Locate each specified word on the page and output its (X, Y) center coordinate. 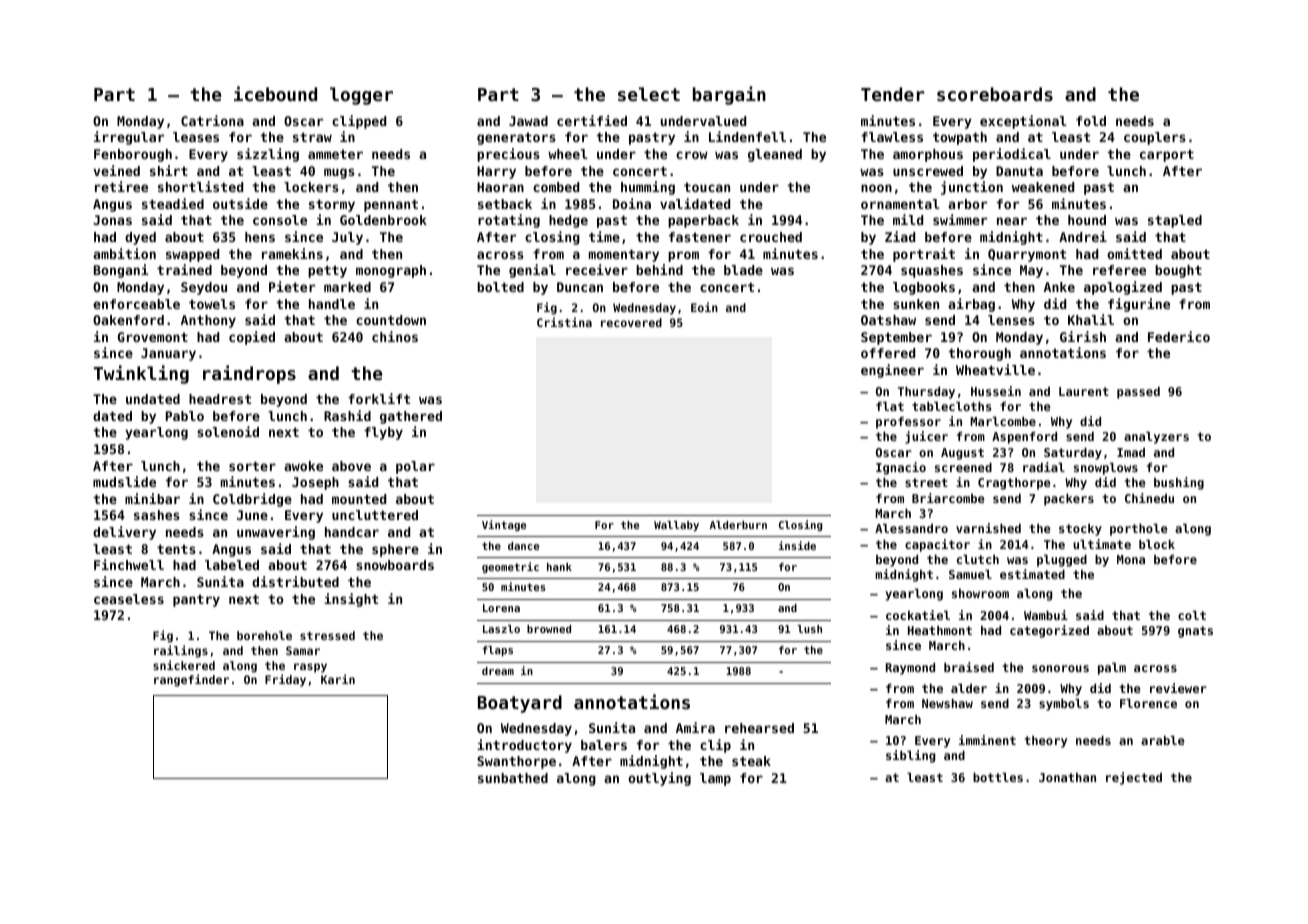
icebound (275, 93)
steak (751, 761)
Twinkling (141, 374)
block (1157, 544)
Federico (1179, 336)
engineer (892, 371)
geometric (510, 567)
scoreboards (995, 94)
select (649, 94)
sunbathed (513, 778)
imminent (987, 740)
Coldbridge (252, 500)
